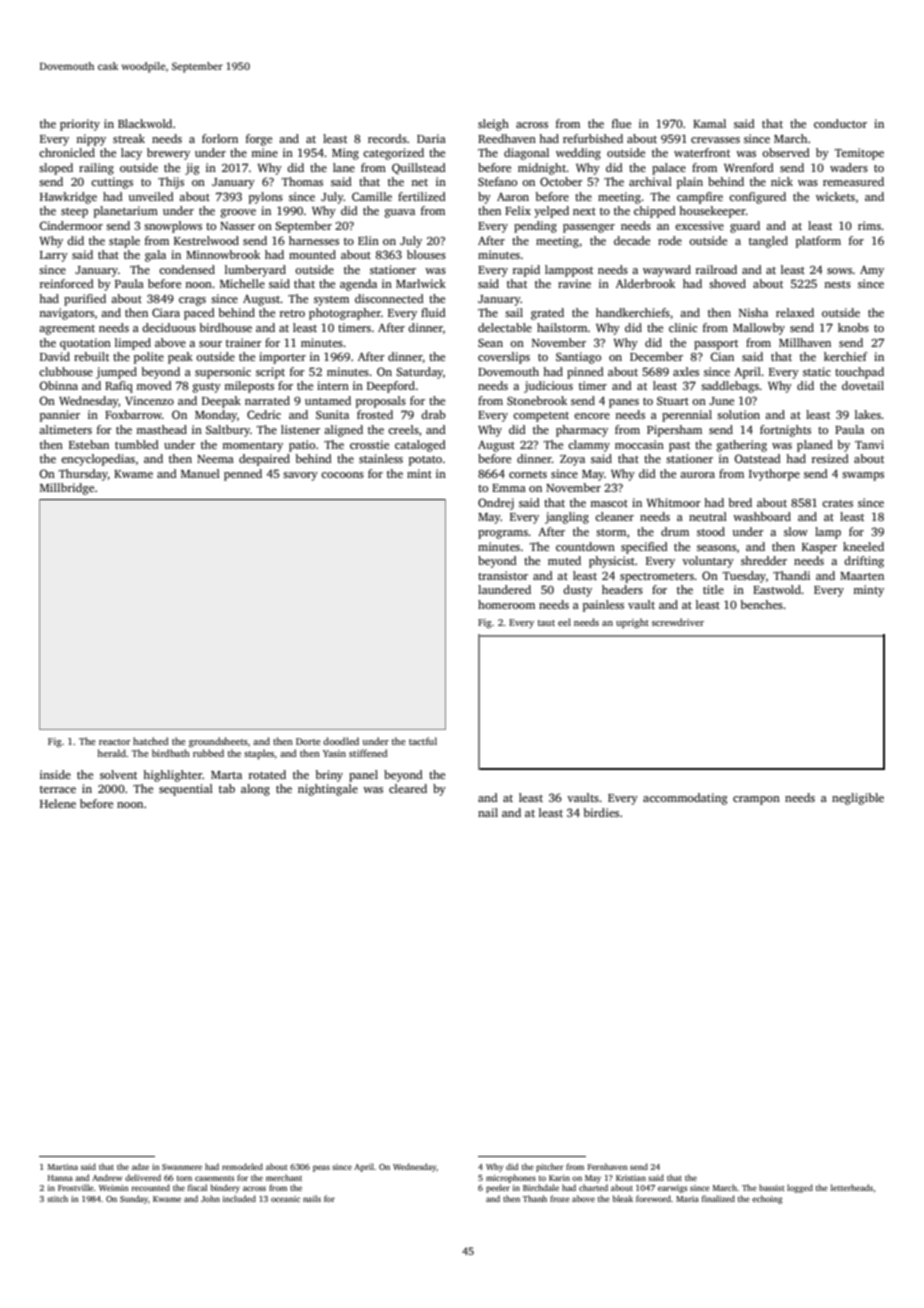 Image resolution: width=924 pixels, height=1308 pixels. Describe the element at coordinates (151, 196) in the screenshot. I see `unveiled` at that location.
